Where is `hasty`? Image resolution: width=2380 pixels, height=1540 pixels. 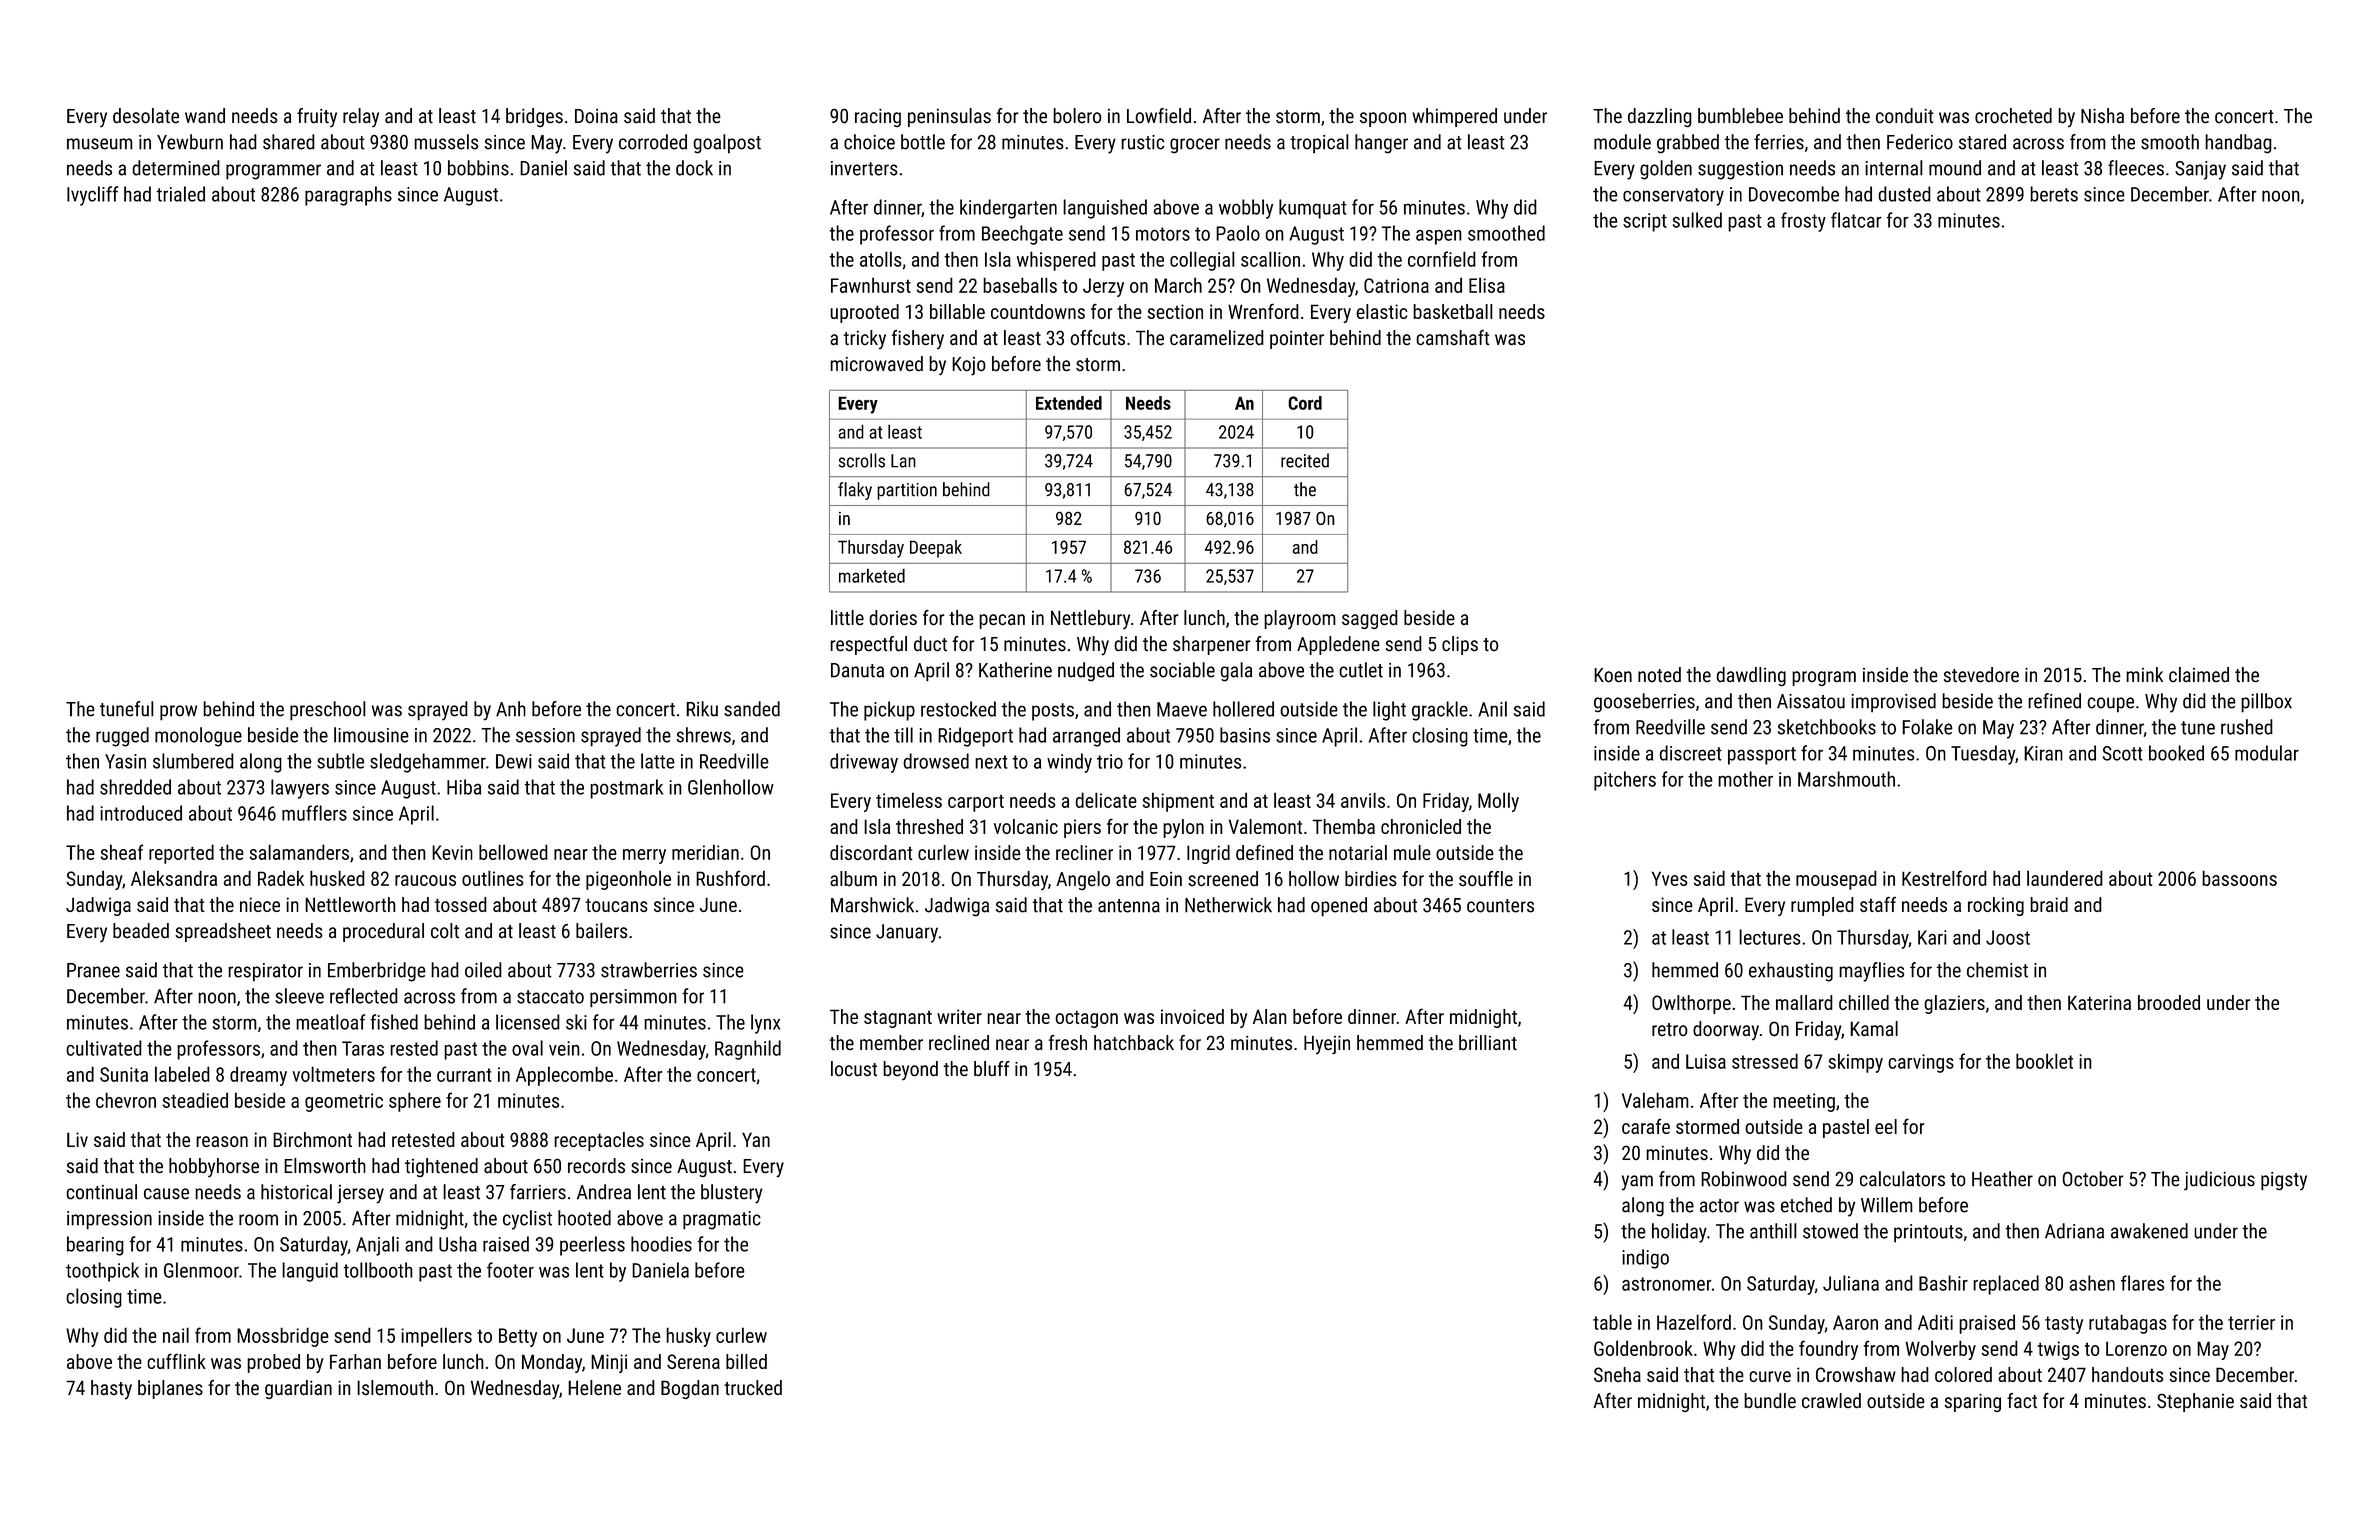
hasty is located at coordinates (111, 1389).
